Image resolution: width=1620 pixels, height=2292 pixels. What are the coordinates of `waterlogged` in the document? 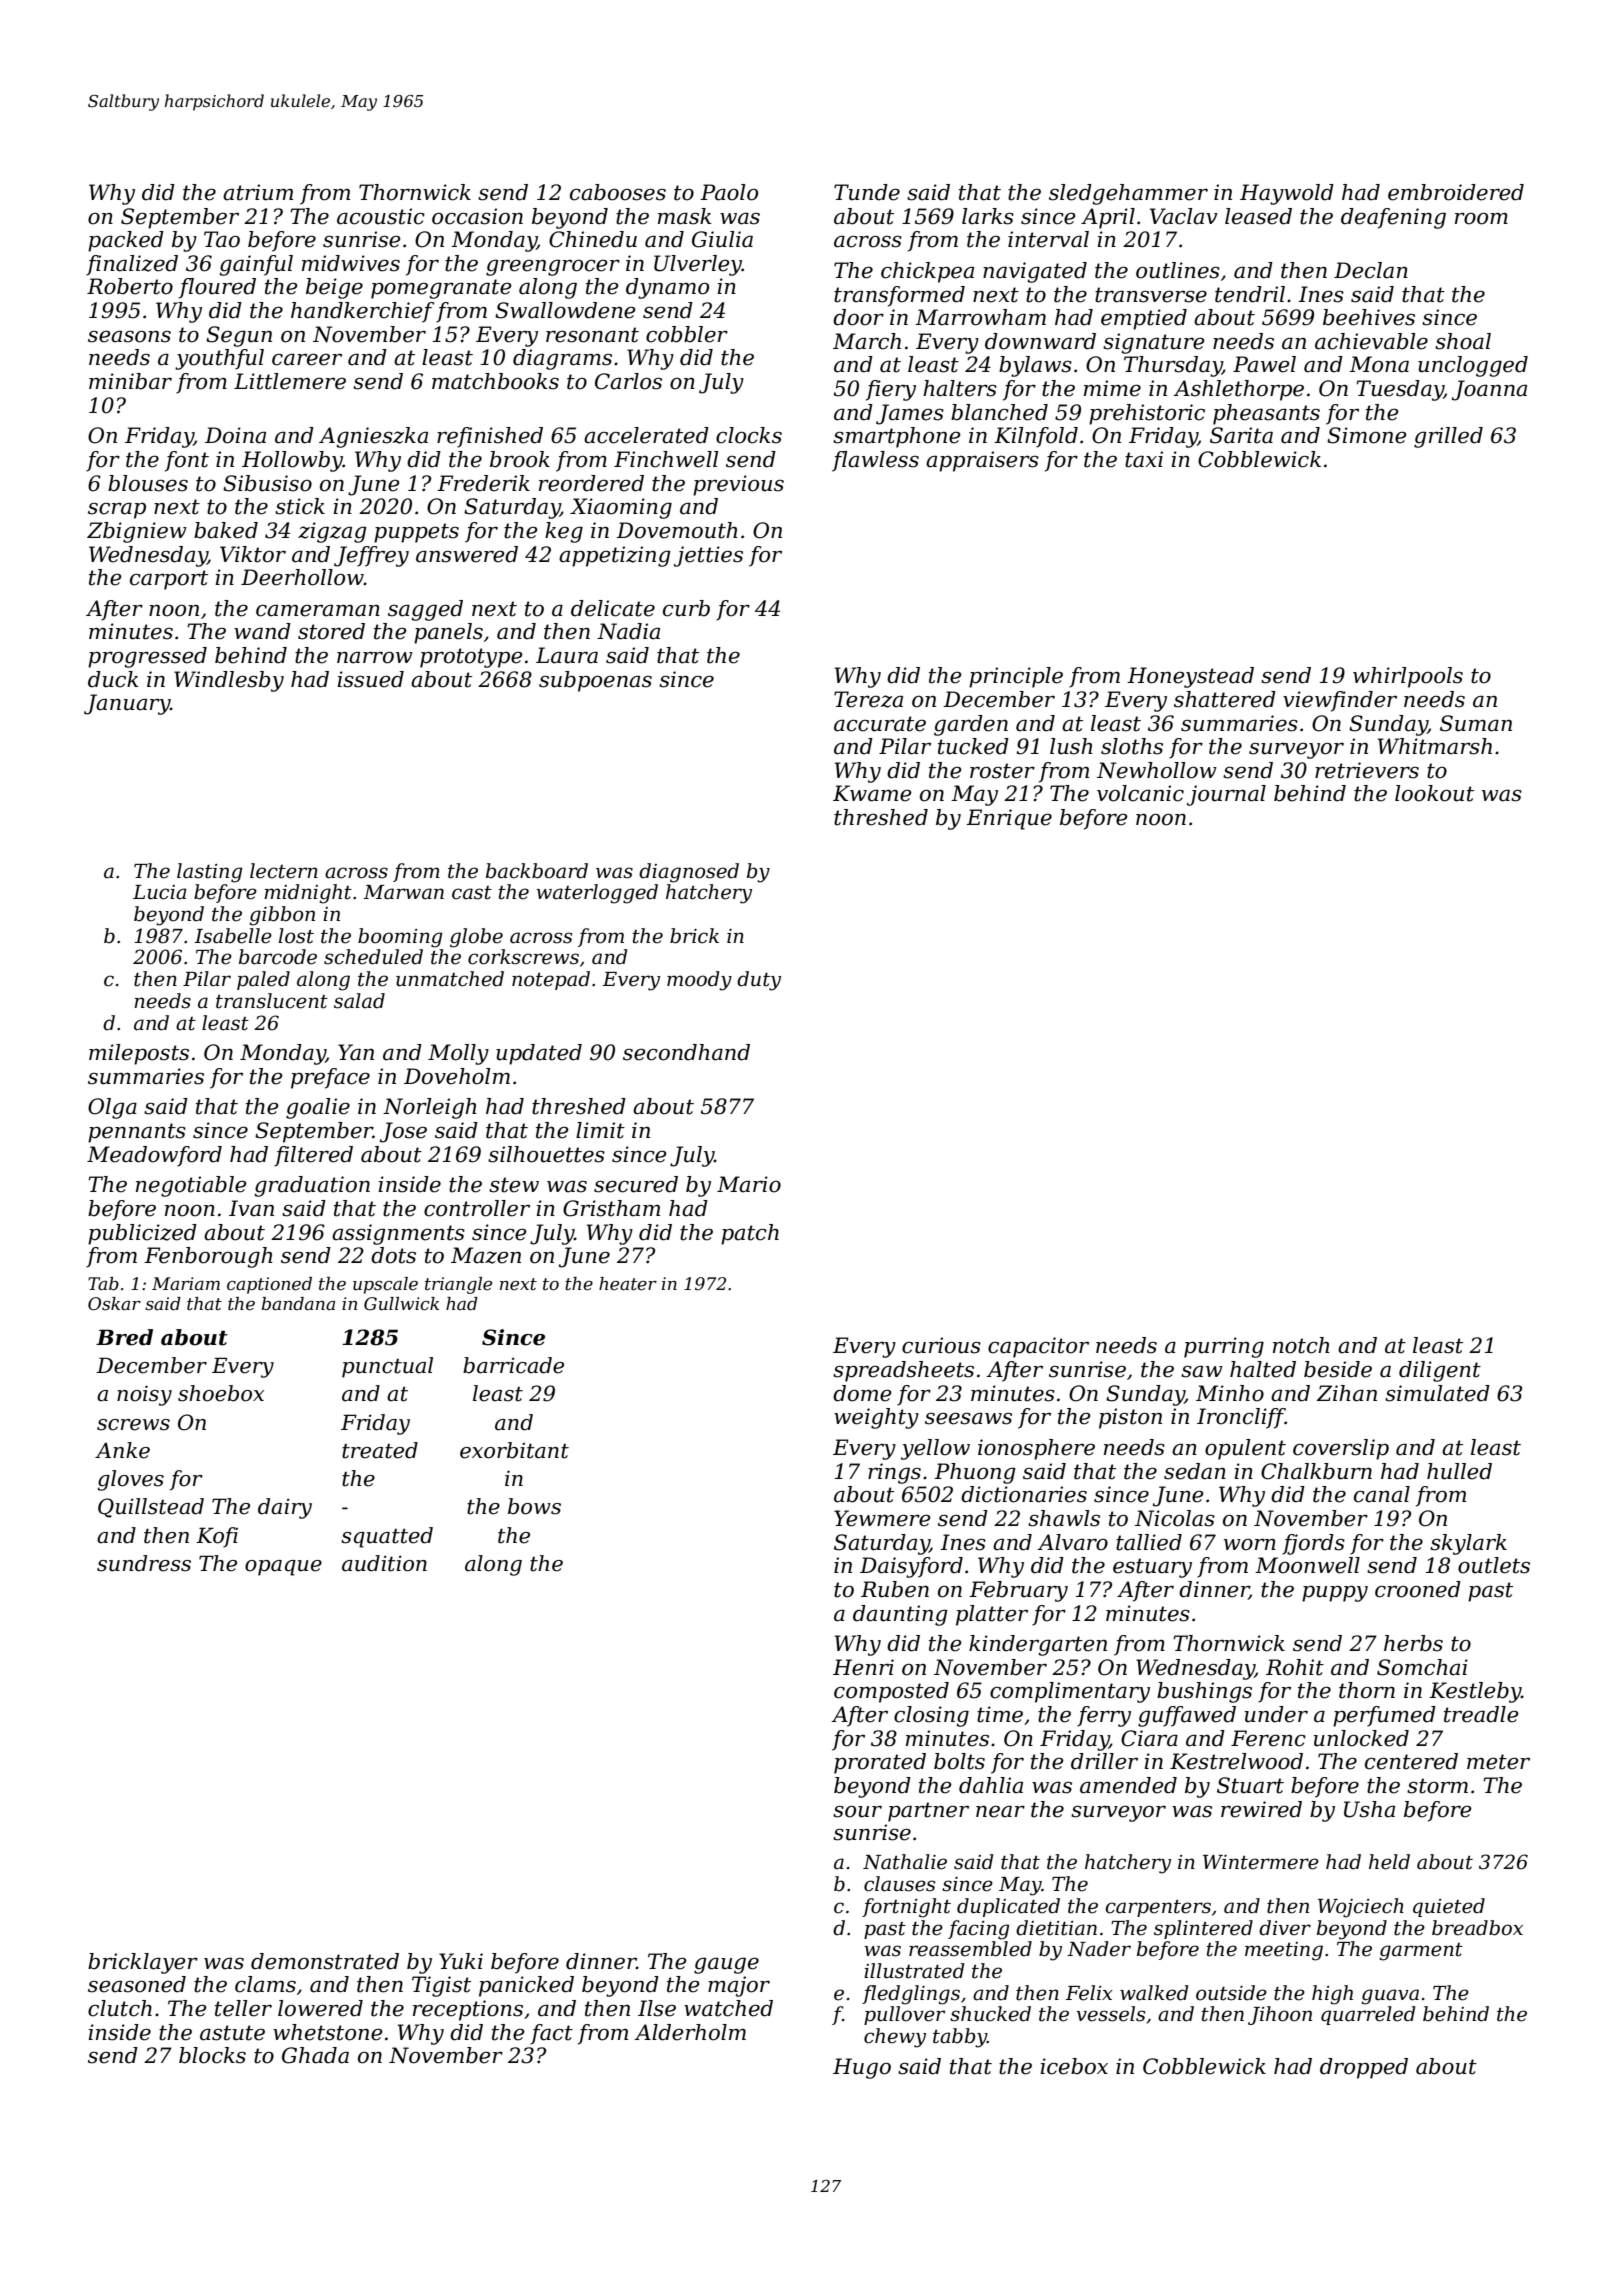 It's located at (597, 894).
